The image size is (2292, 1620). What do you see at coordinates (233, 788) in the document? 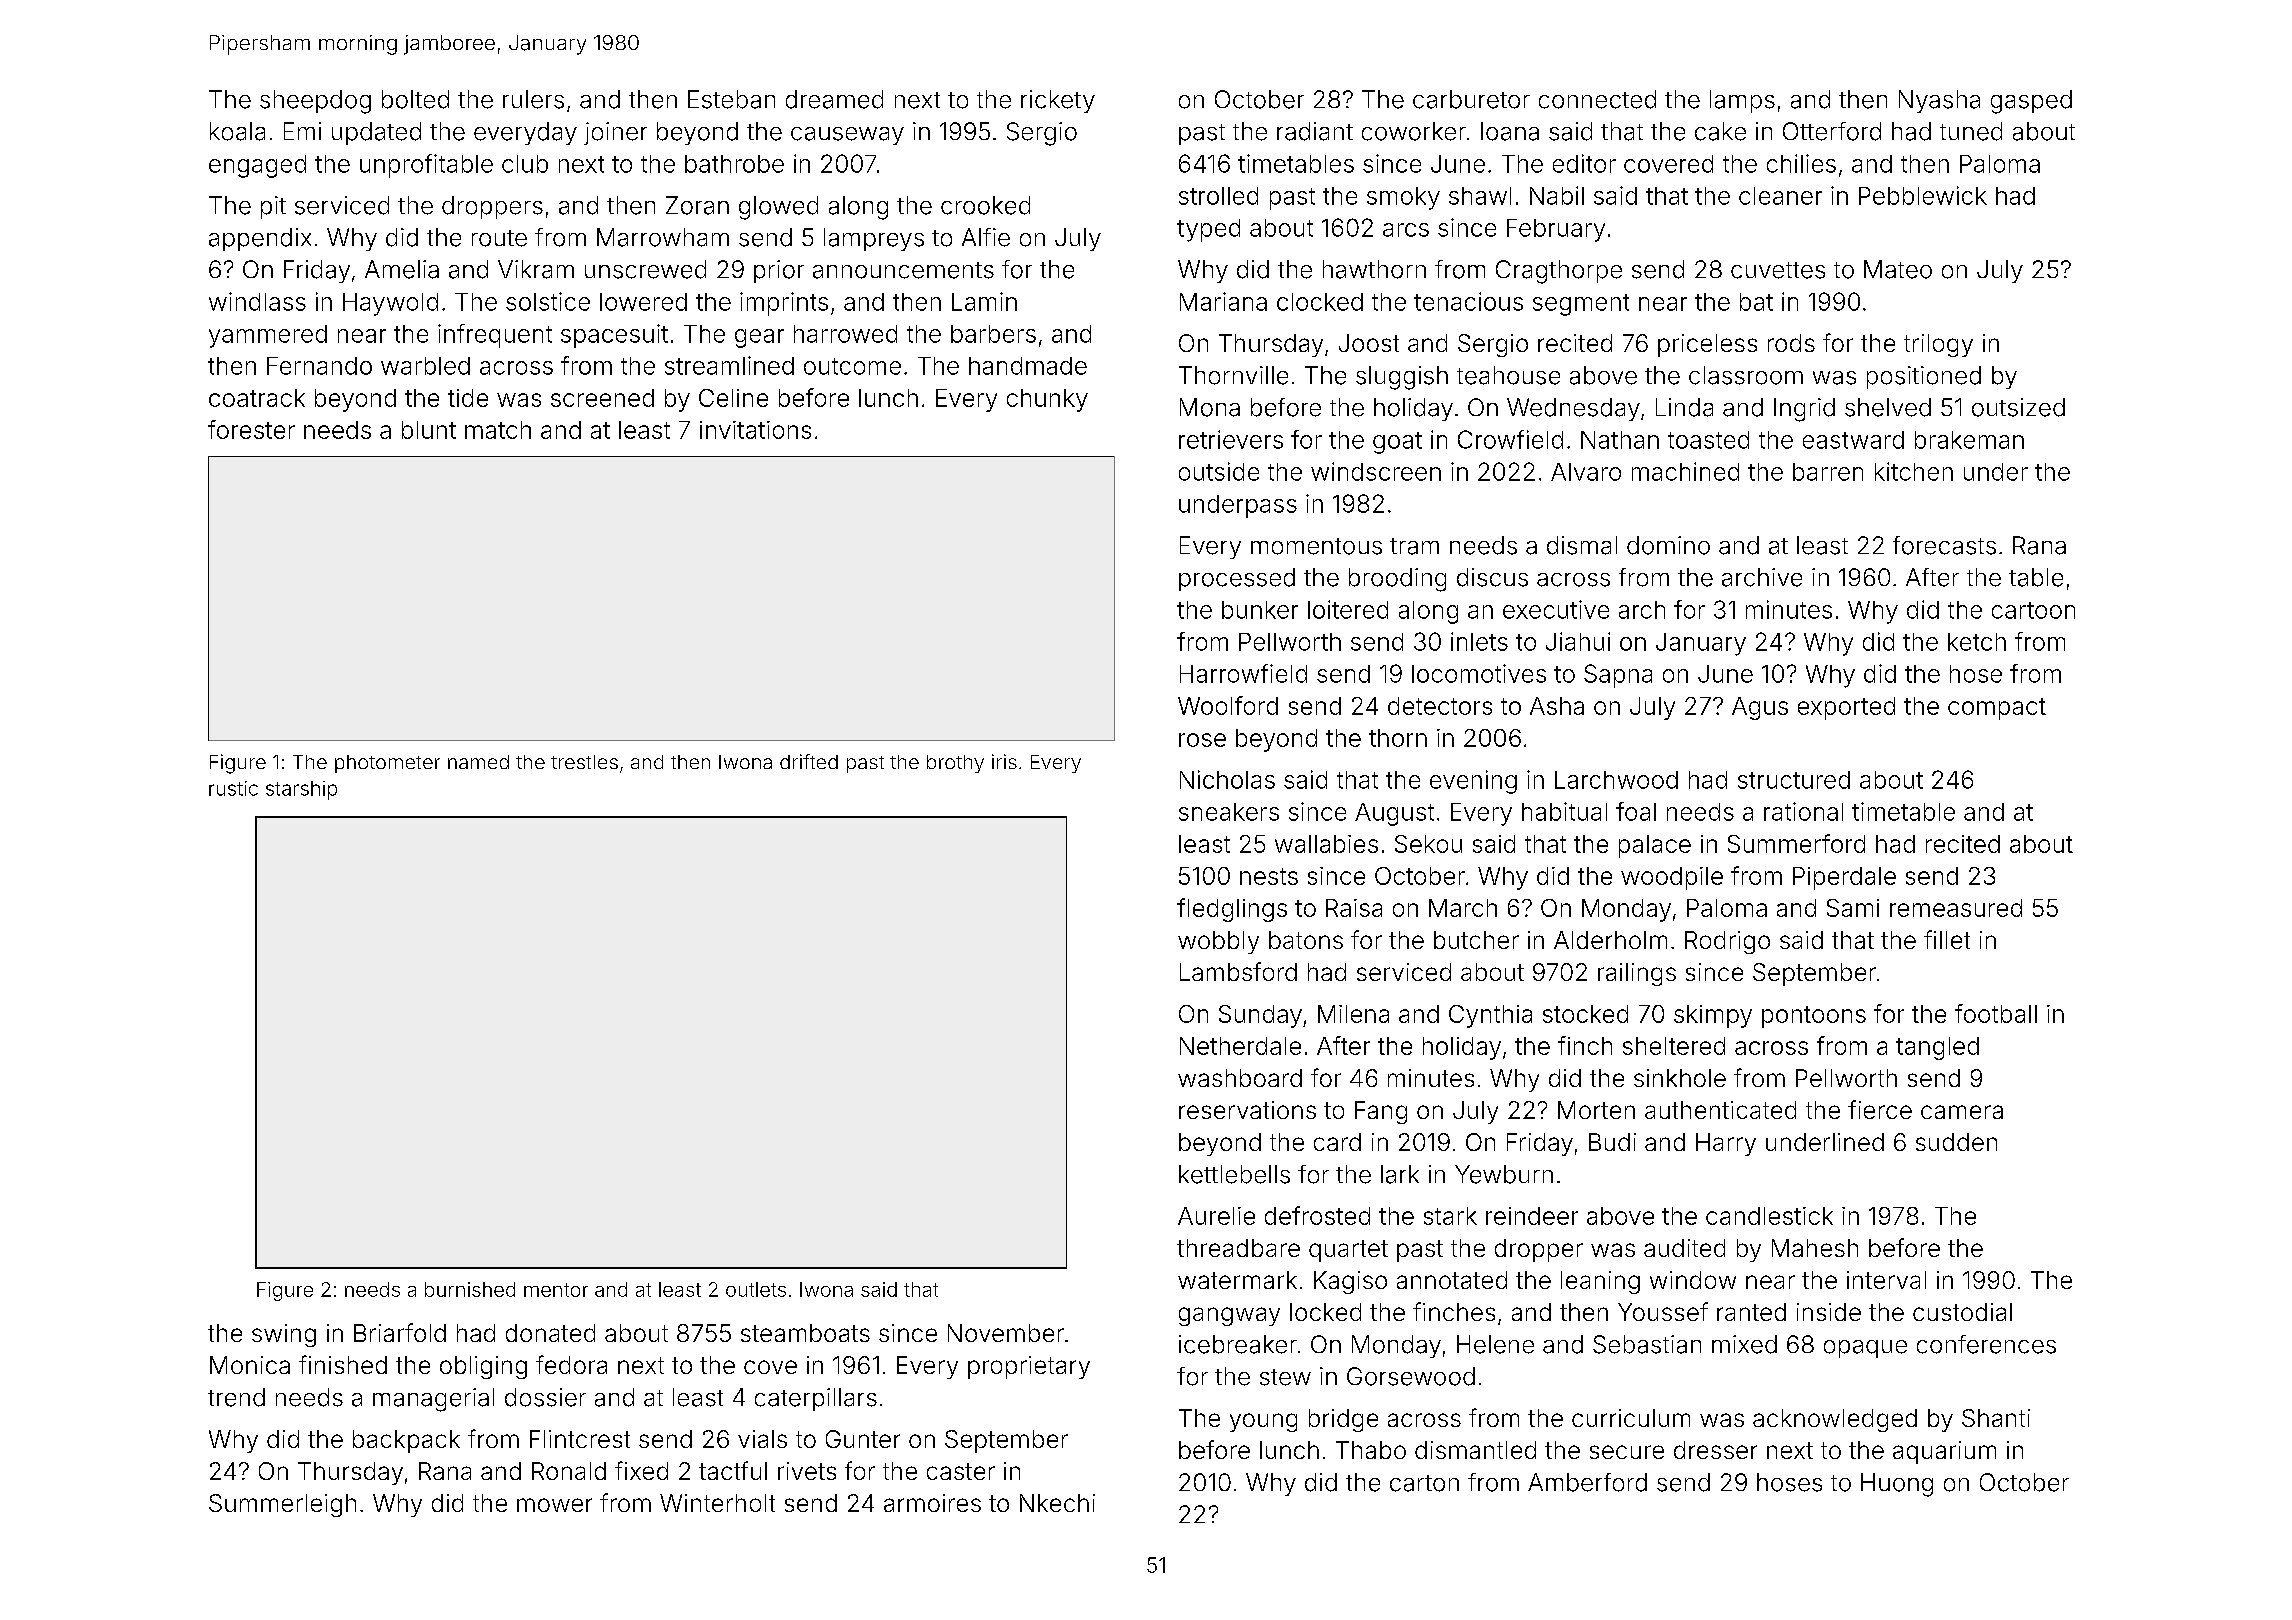
I see `rustic` at bounding box center [233, 788].
